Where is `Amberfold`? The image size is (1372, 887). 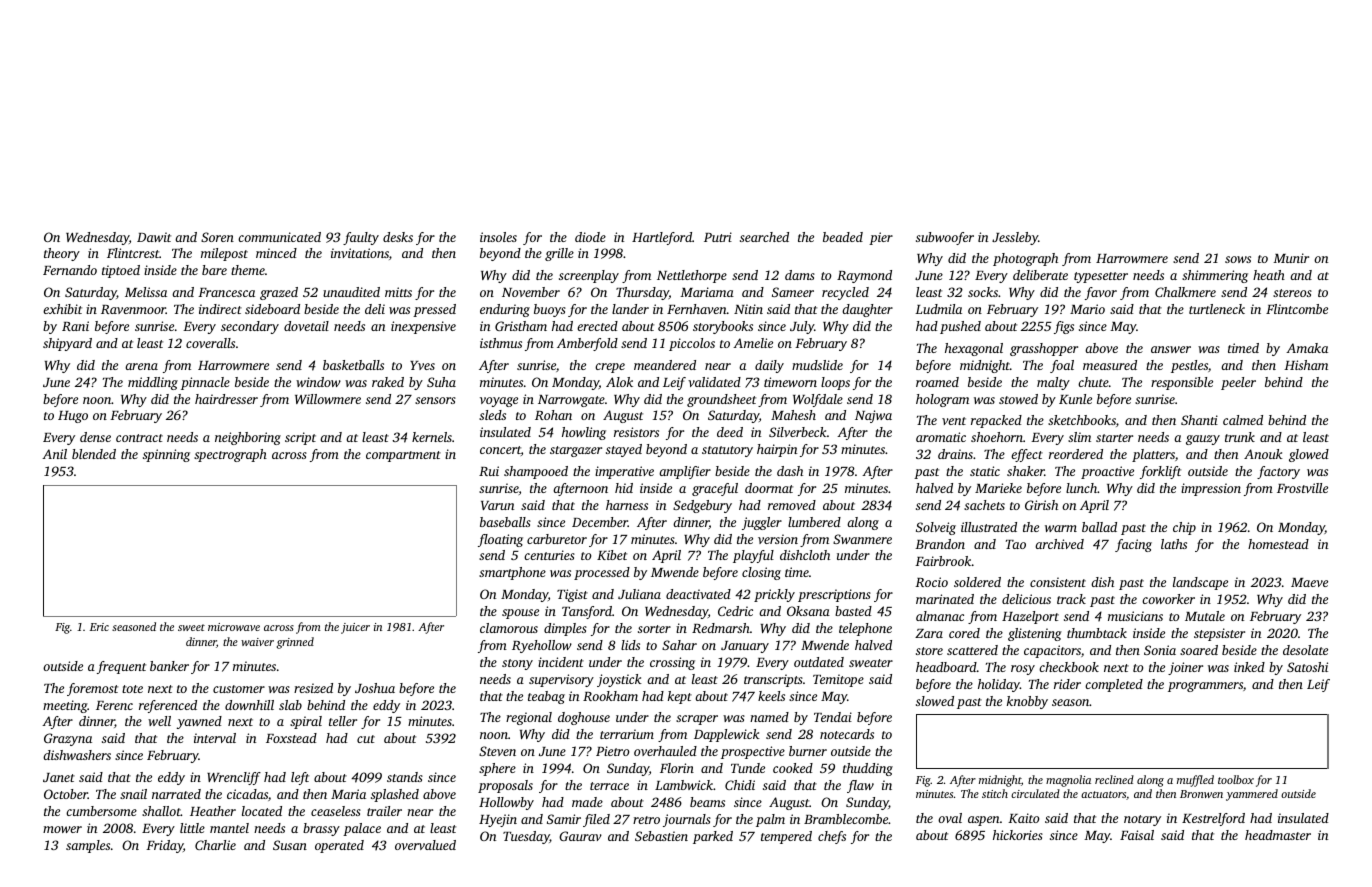
Amberfold is located at coordinates (587, 344).
